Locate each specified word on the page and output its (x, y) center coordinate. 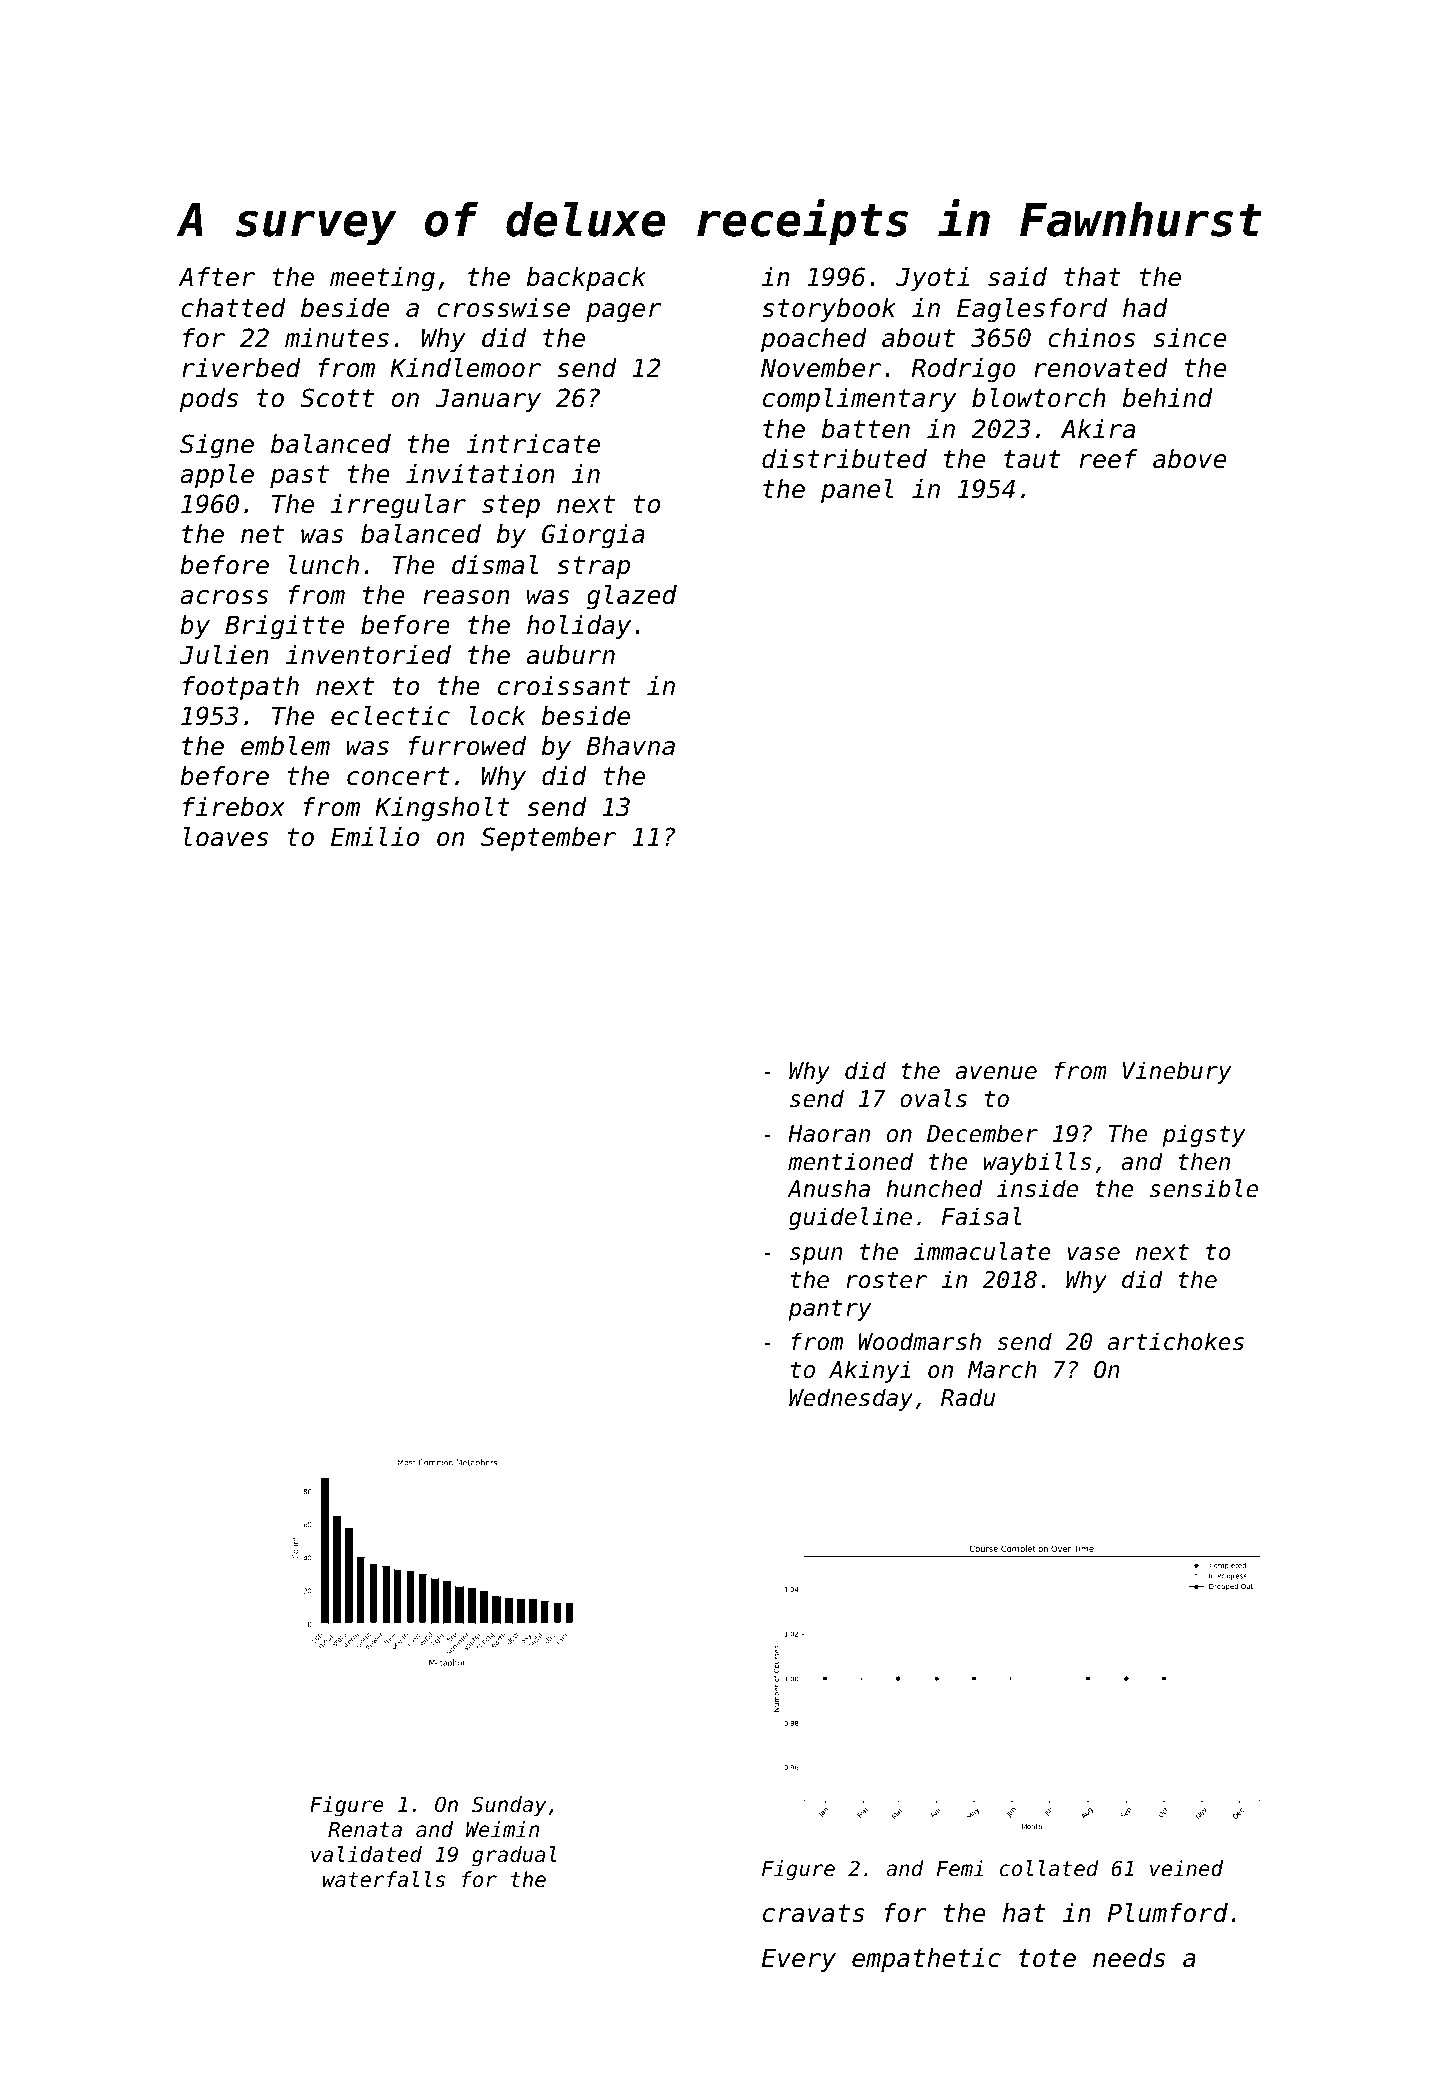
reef (1108, 459)
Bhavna (630, 746)
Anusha (828, 1188)
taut (1032, 459)
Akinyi (870, 1371)
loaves (226, 837)
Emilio (375, 837)
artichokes (1176, 1341)
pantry (829, 1310)
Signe (217, 446)
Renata (365, 1830)
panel (857, 491)
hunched (934, 1188)
